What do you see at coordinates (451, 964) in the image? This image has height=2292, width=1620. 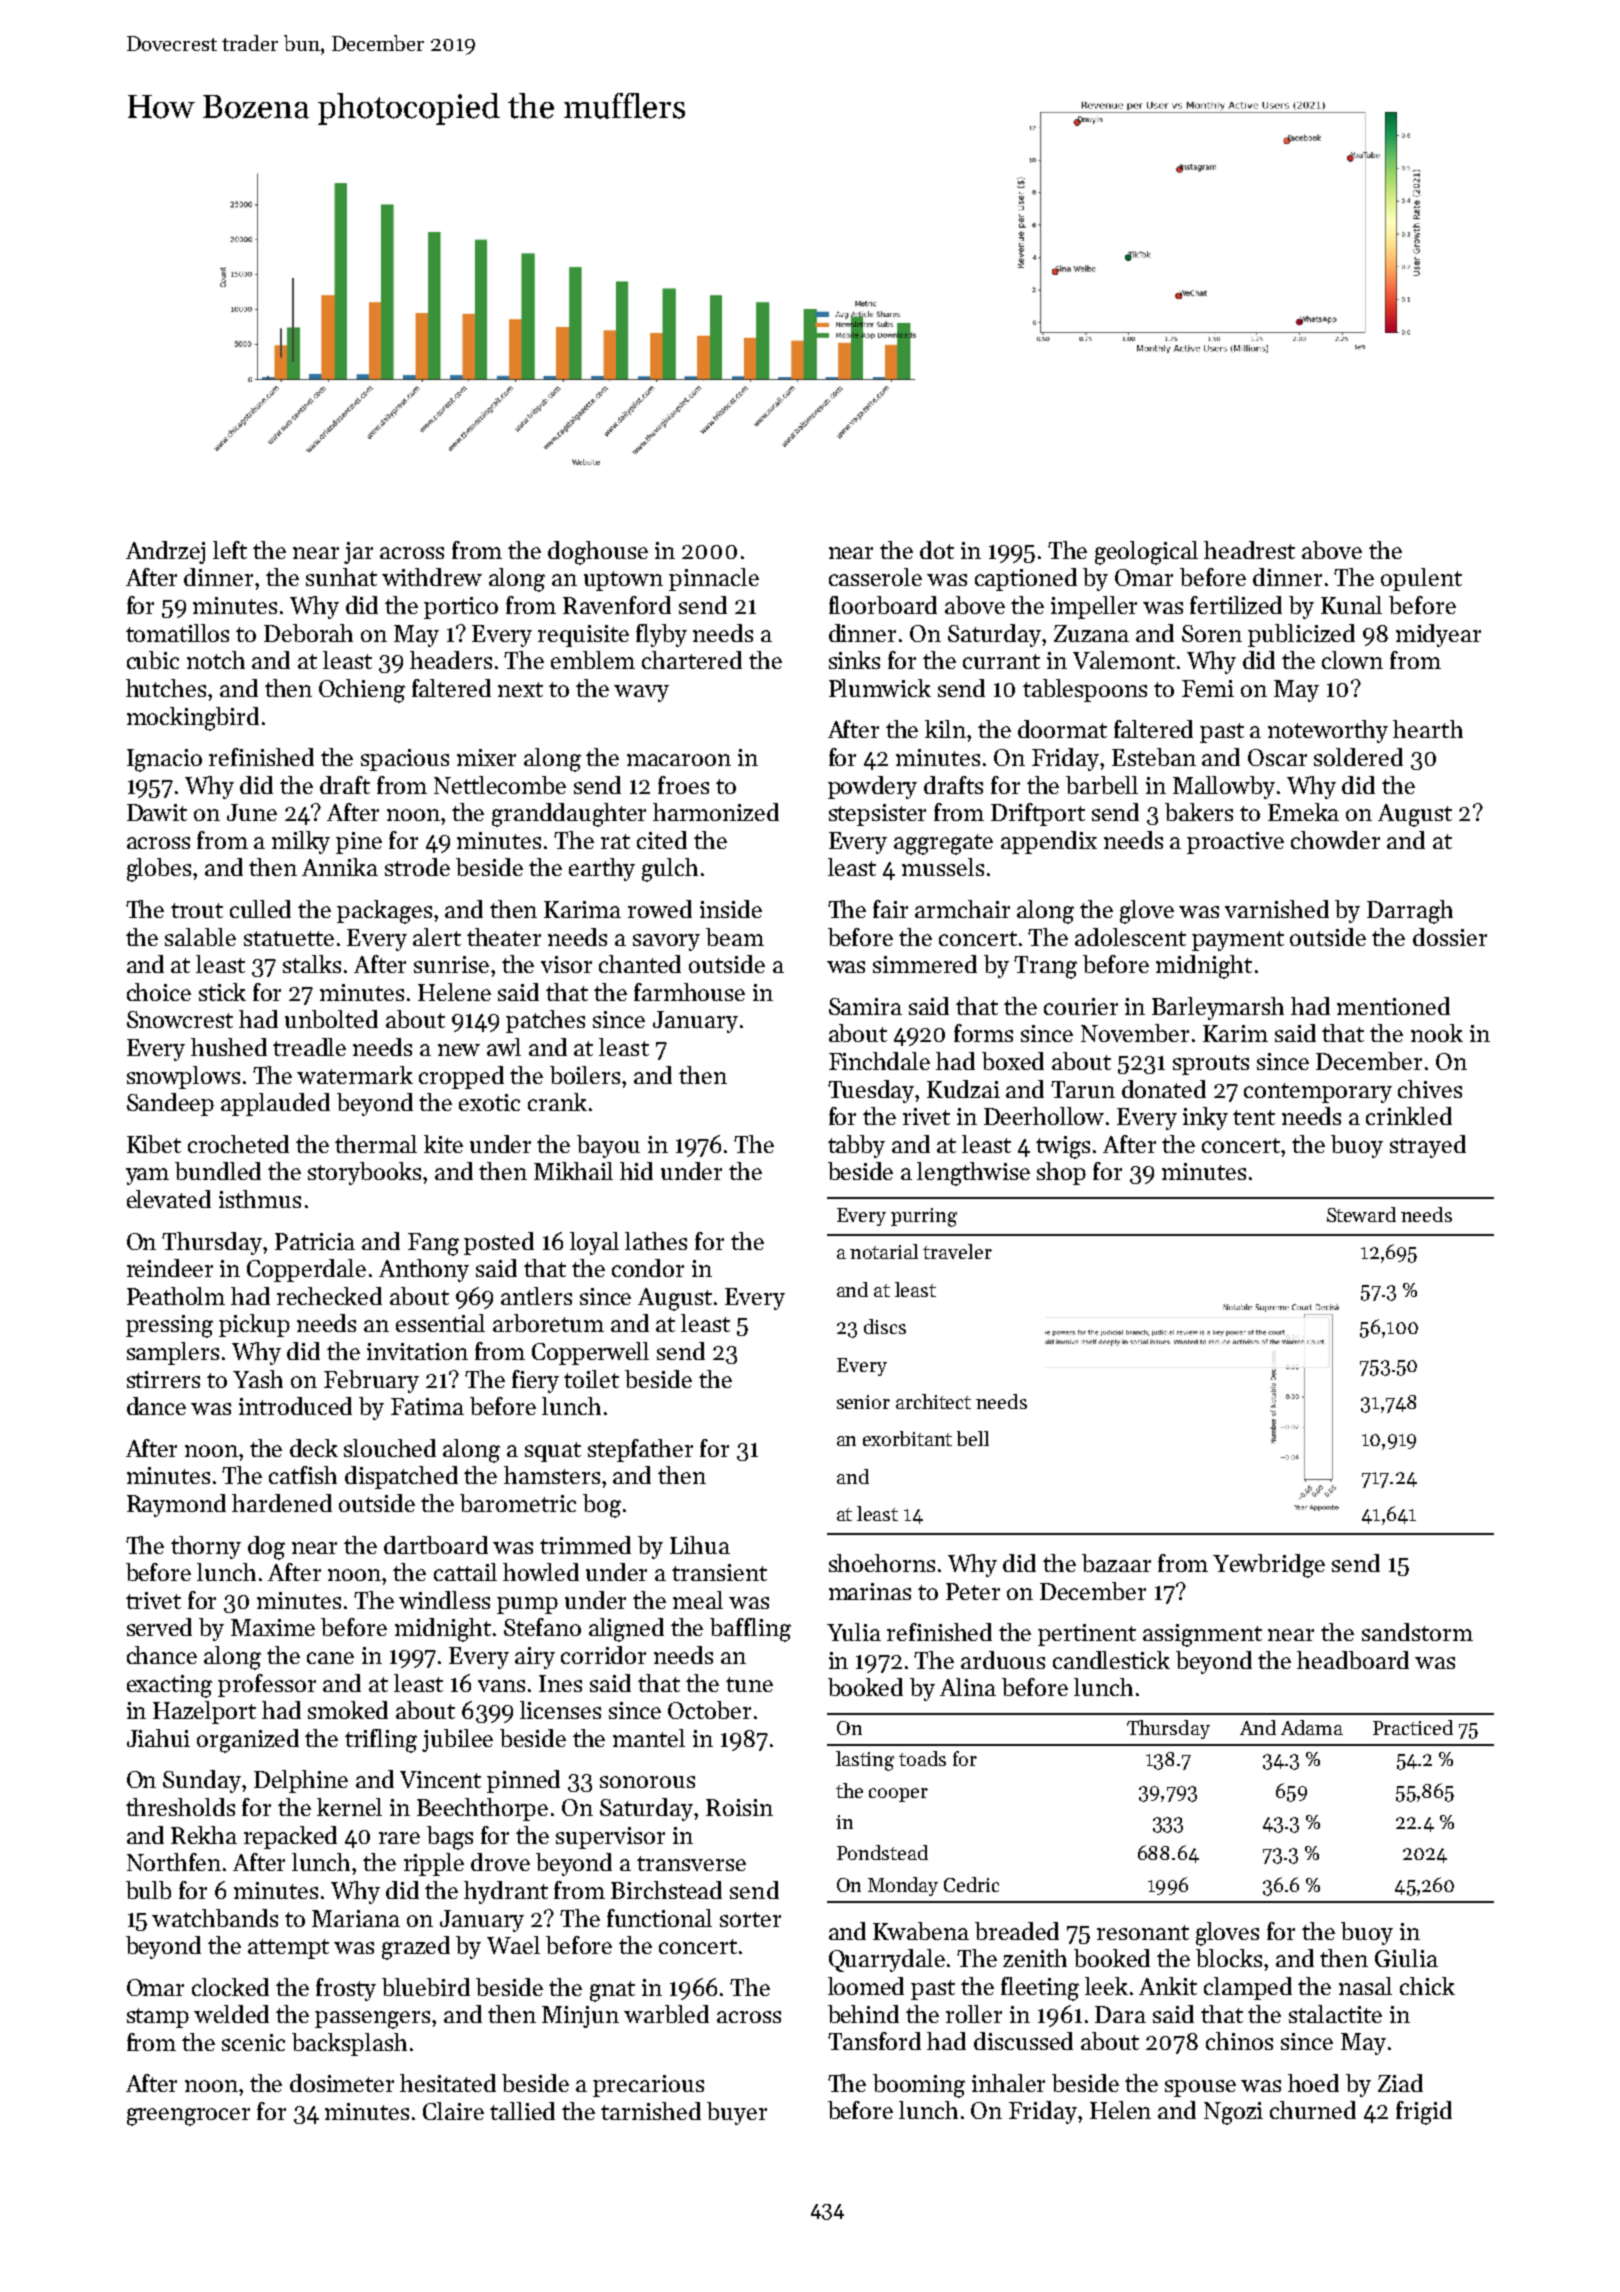 I see `sunrise` at bounding box center [451, 964].
